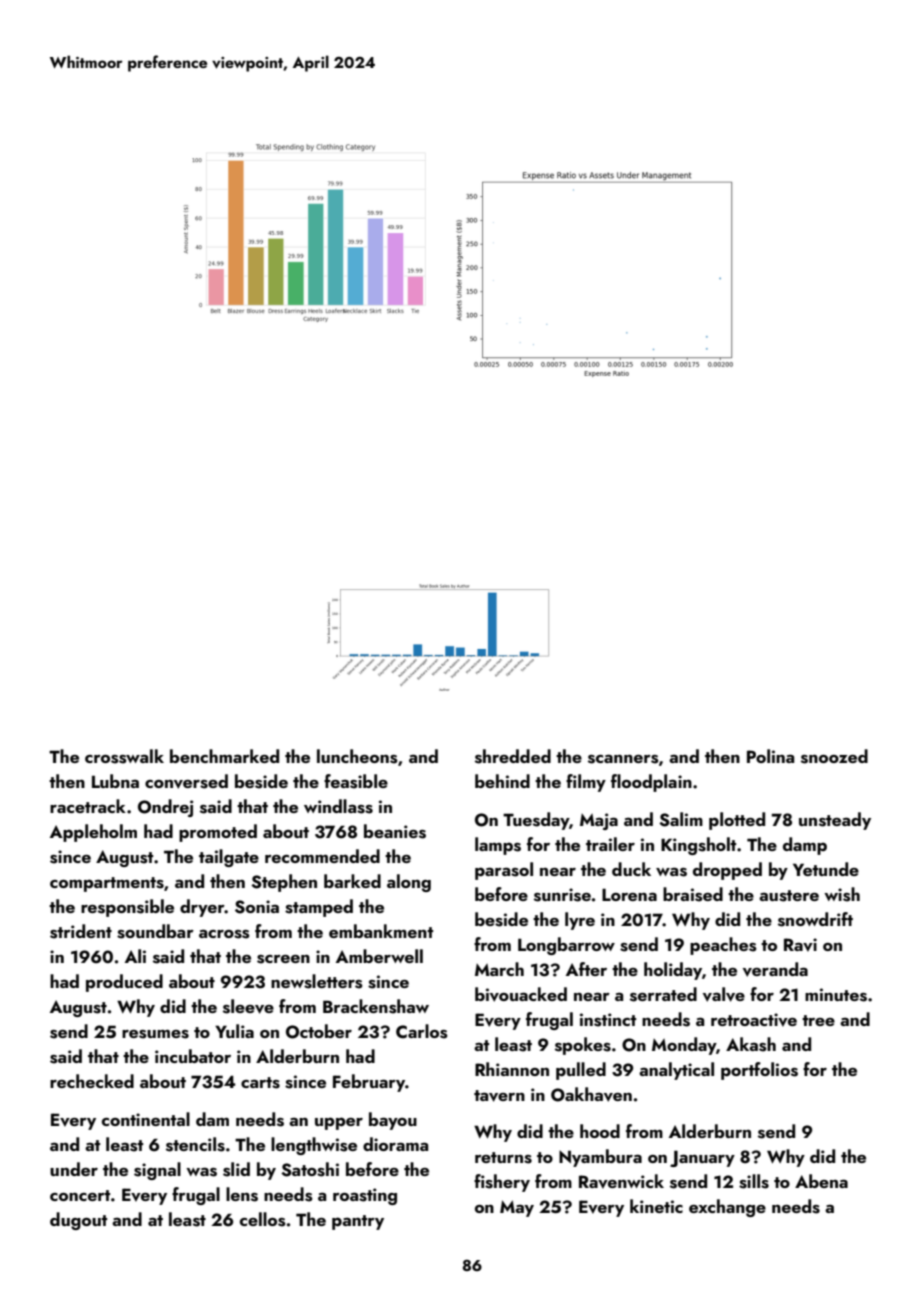 The height and width of the image is (1308, 924). I want to click on crosswalk, so click(124, 756).
